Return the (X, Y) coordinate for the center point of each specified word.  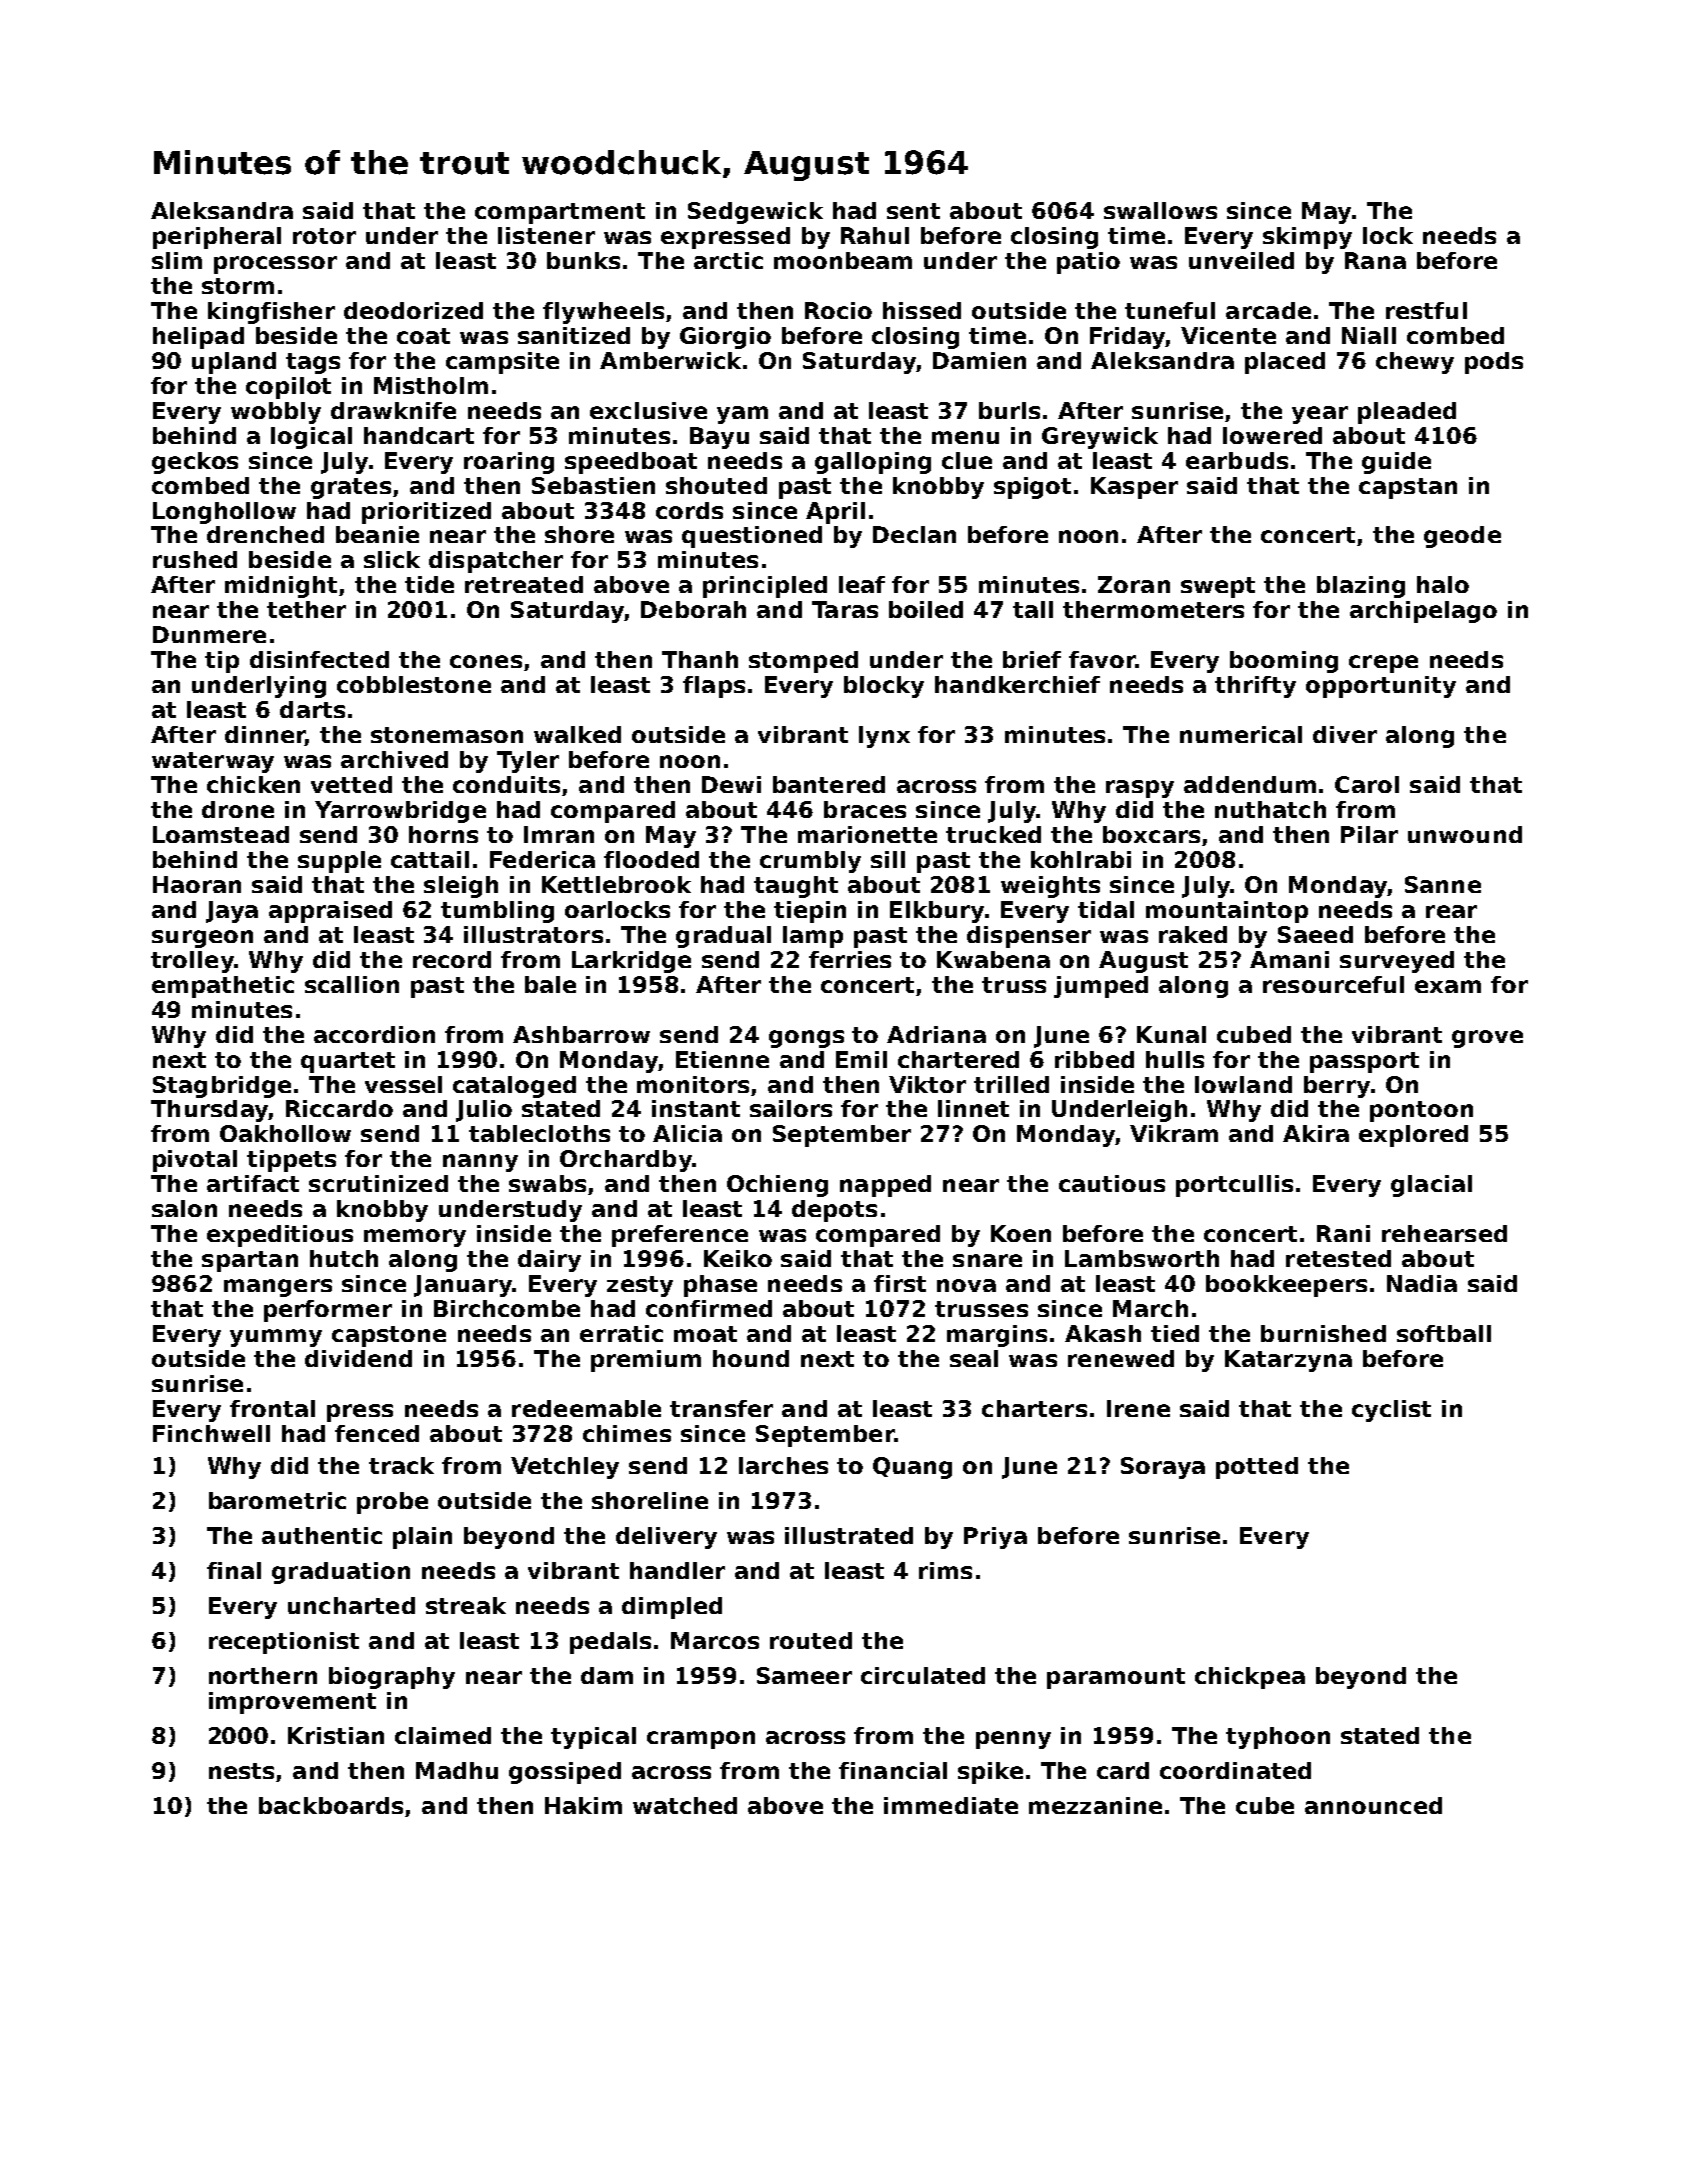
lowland (1243, 1084)
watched (685, 1805)
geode (1462, 537)
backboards (331, 1805)
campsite (502, 363)
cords (689, 510)
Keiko (738, 1258)
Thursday (210, 1111)
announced (1373, 1805)
